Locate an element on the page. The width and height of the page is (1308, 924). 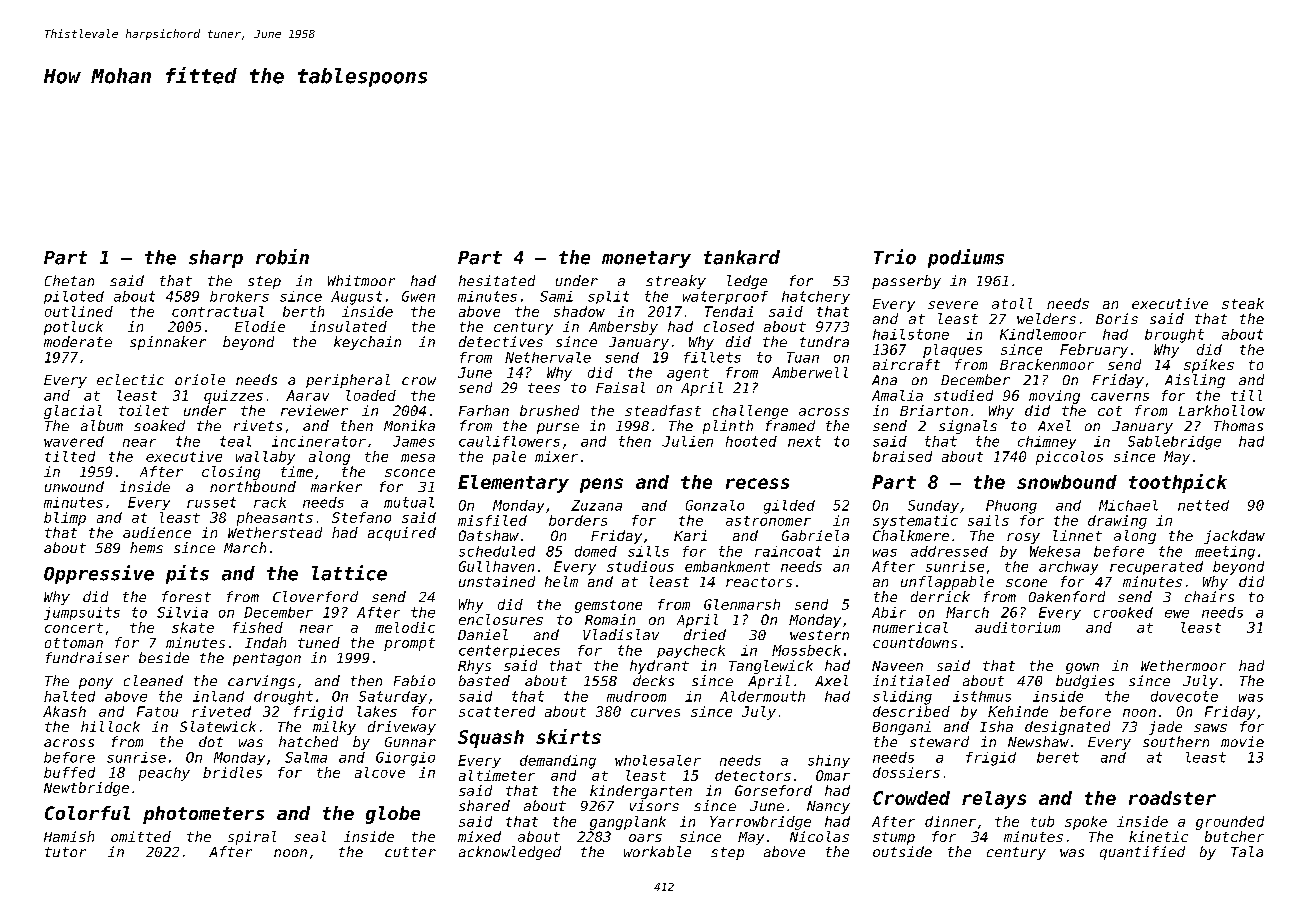
sharp is located at coordinates (216, 259).
